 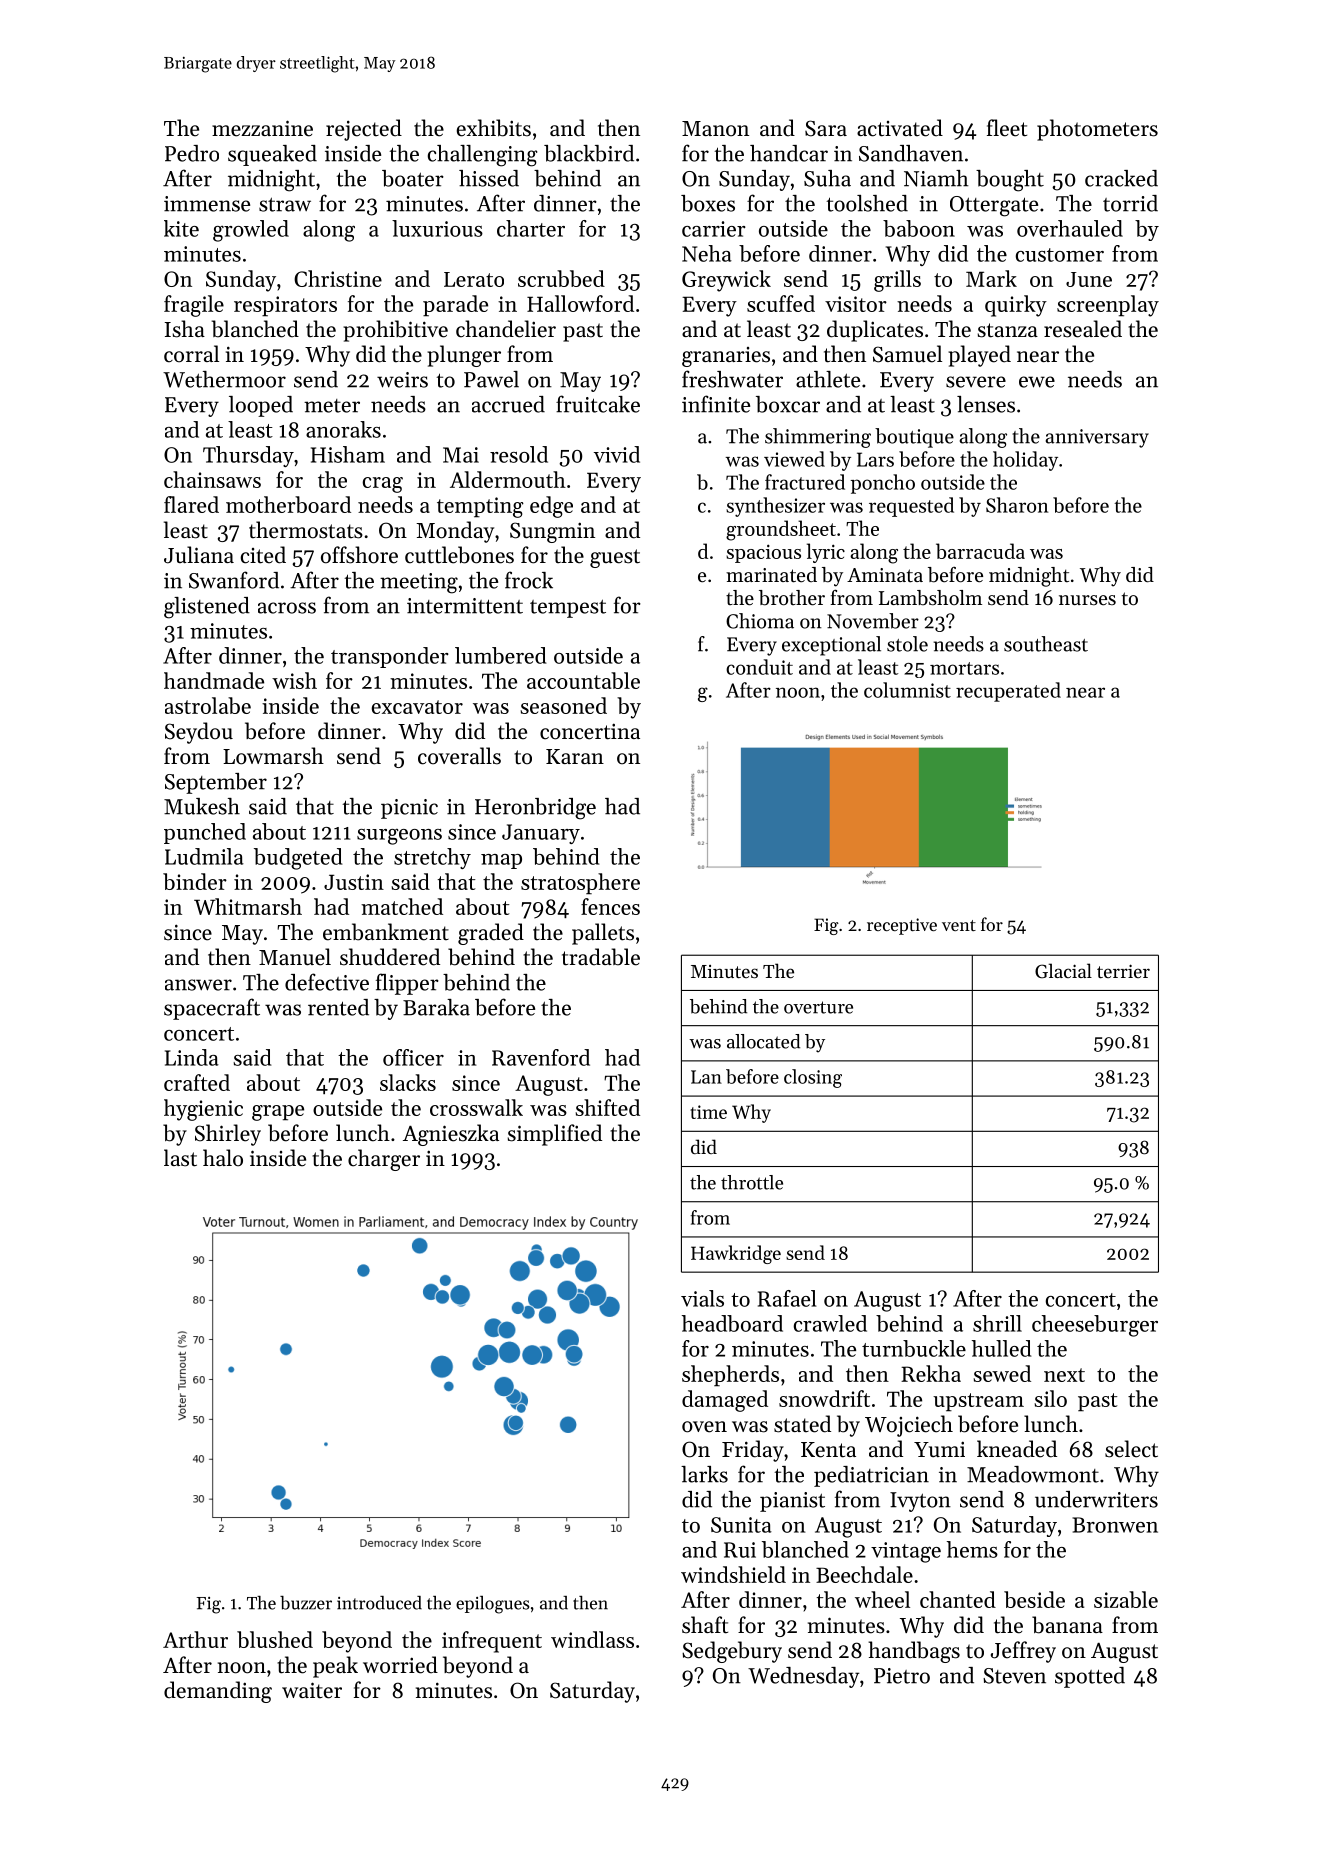 What do you see at coordinates (1095, 1326) in the image?
I see `cheeseburger` at bounding box center [1095, 1326].
